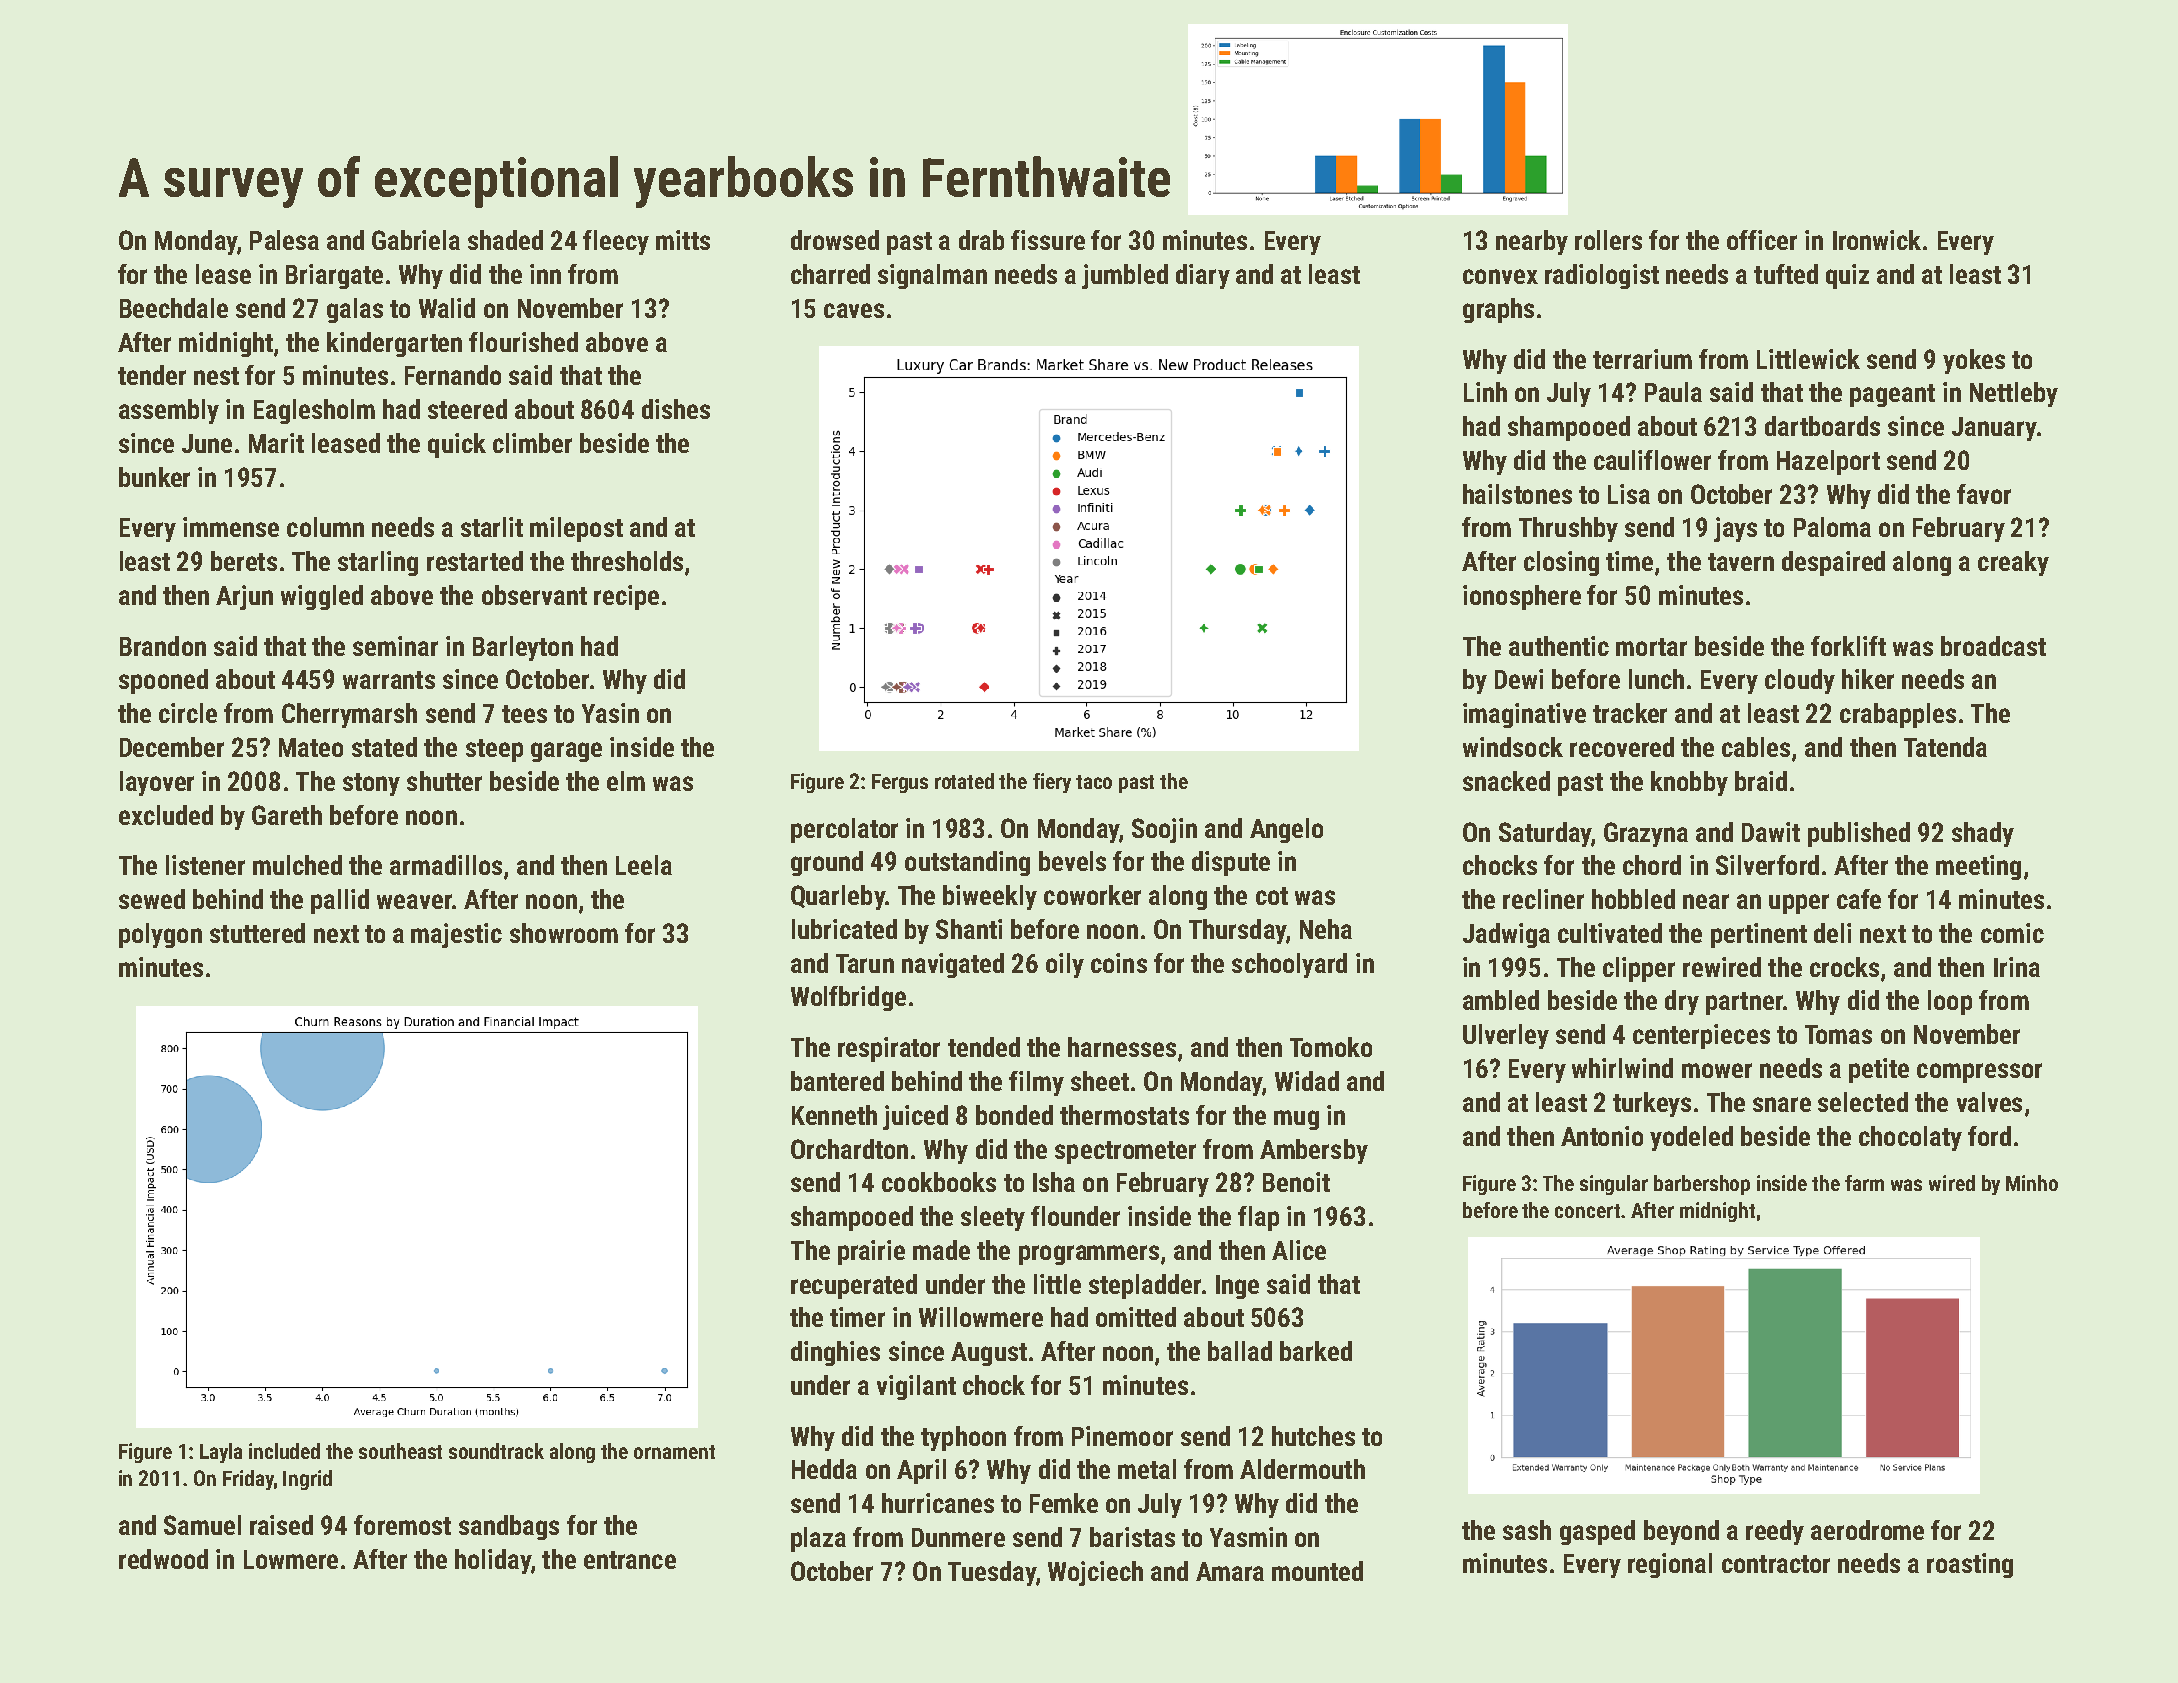  What do you see at coordinates (284, 240) in the image?
I see `Palesa` at bounding box center [284, 240].
